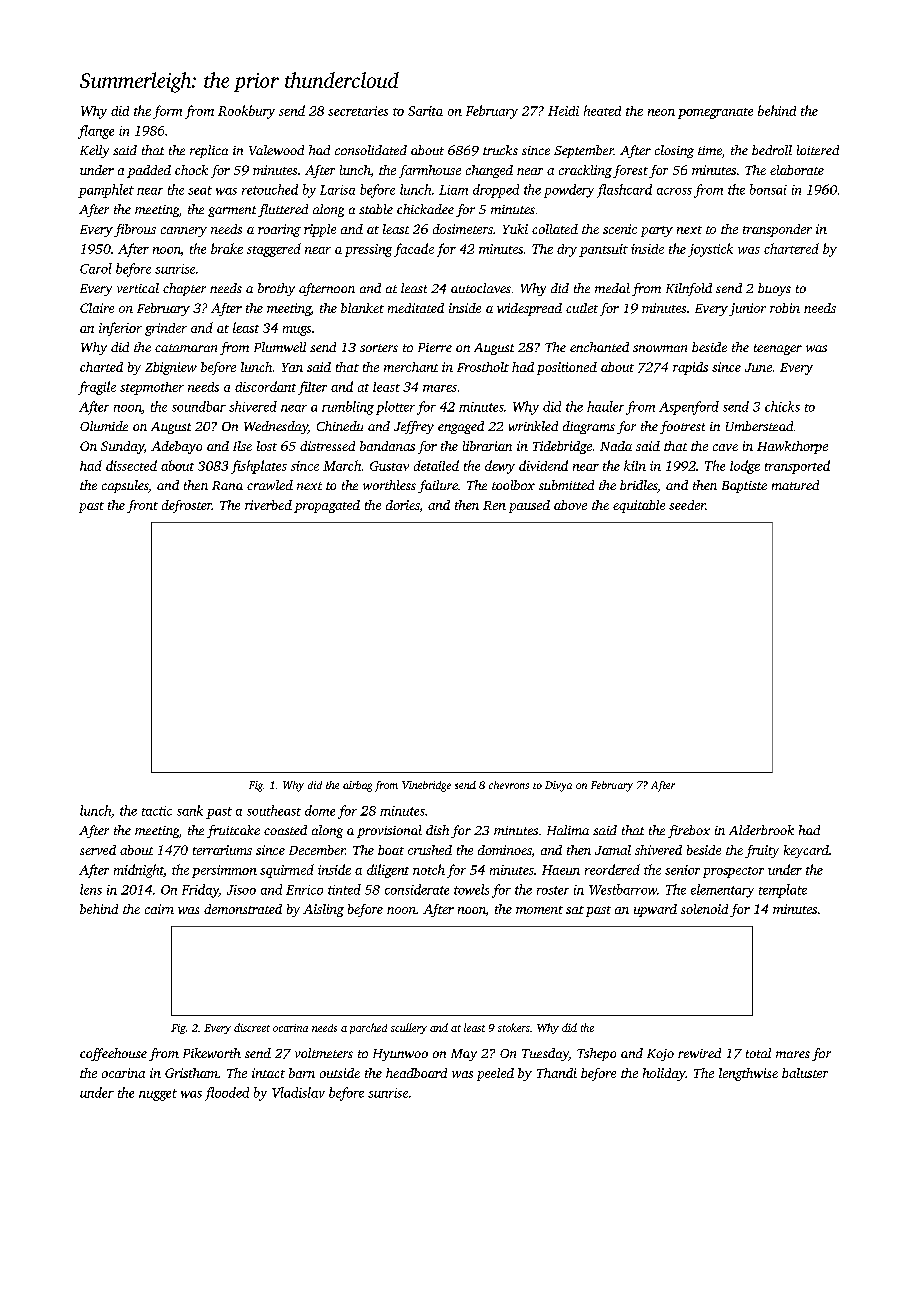 The height and width of the screenshot is (1308, 924). I want to click on Hyunwoo, so click(400, 1055).
